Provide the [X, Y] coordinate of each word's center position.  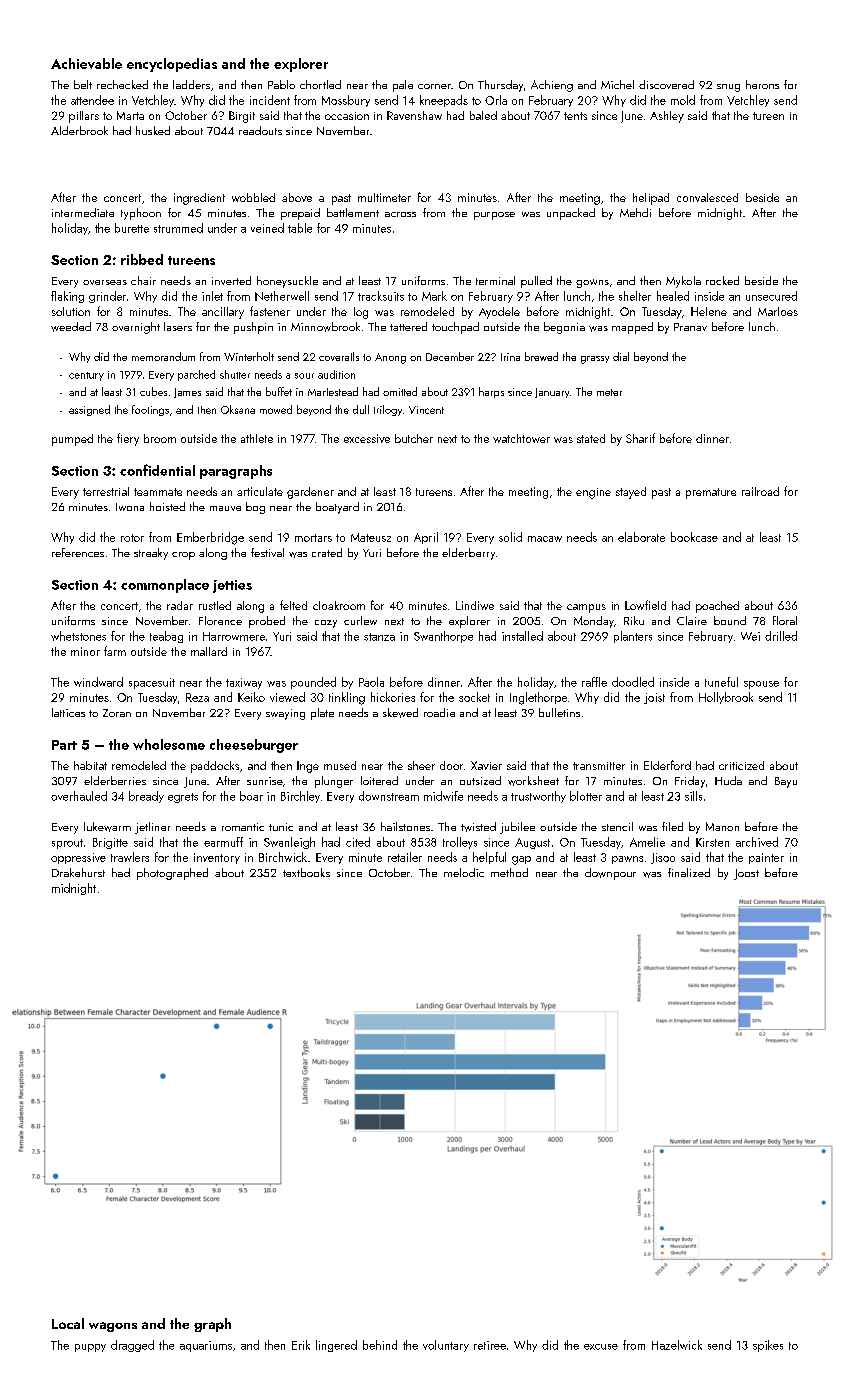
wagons [113, 1327]
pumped [72, 440]
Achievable [86, 63]
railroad [760, 491]
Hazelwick [677, 1345]
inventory [217, 858]
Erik [301, 1345]
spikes [768, 1346]
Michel [617, 84]
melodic [464, 872]
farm [115, 651]
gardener [310, 493]
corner [434, 86]
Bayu [786, 782]
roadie [439, 712]
